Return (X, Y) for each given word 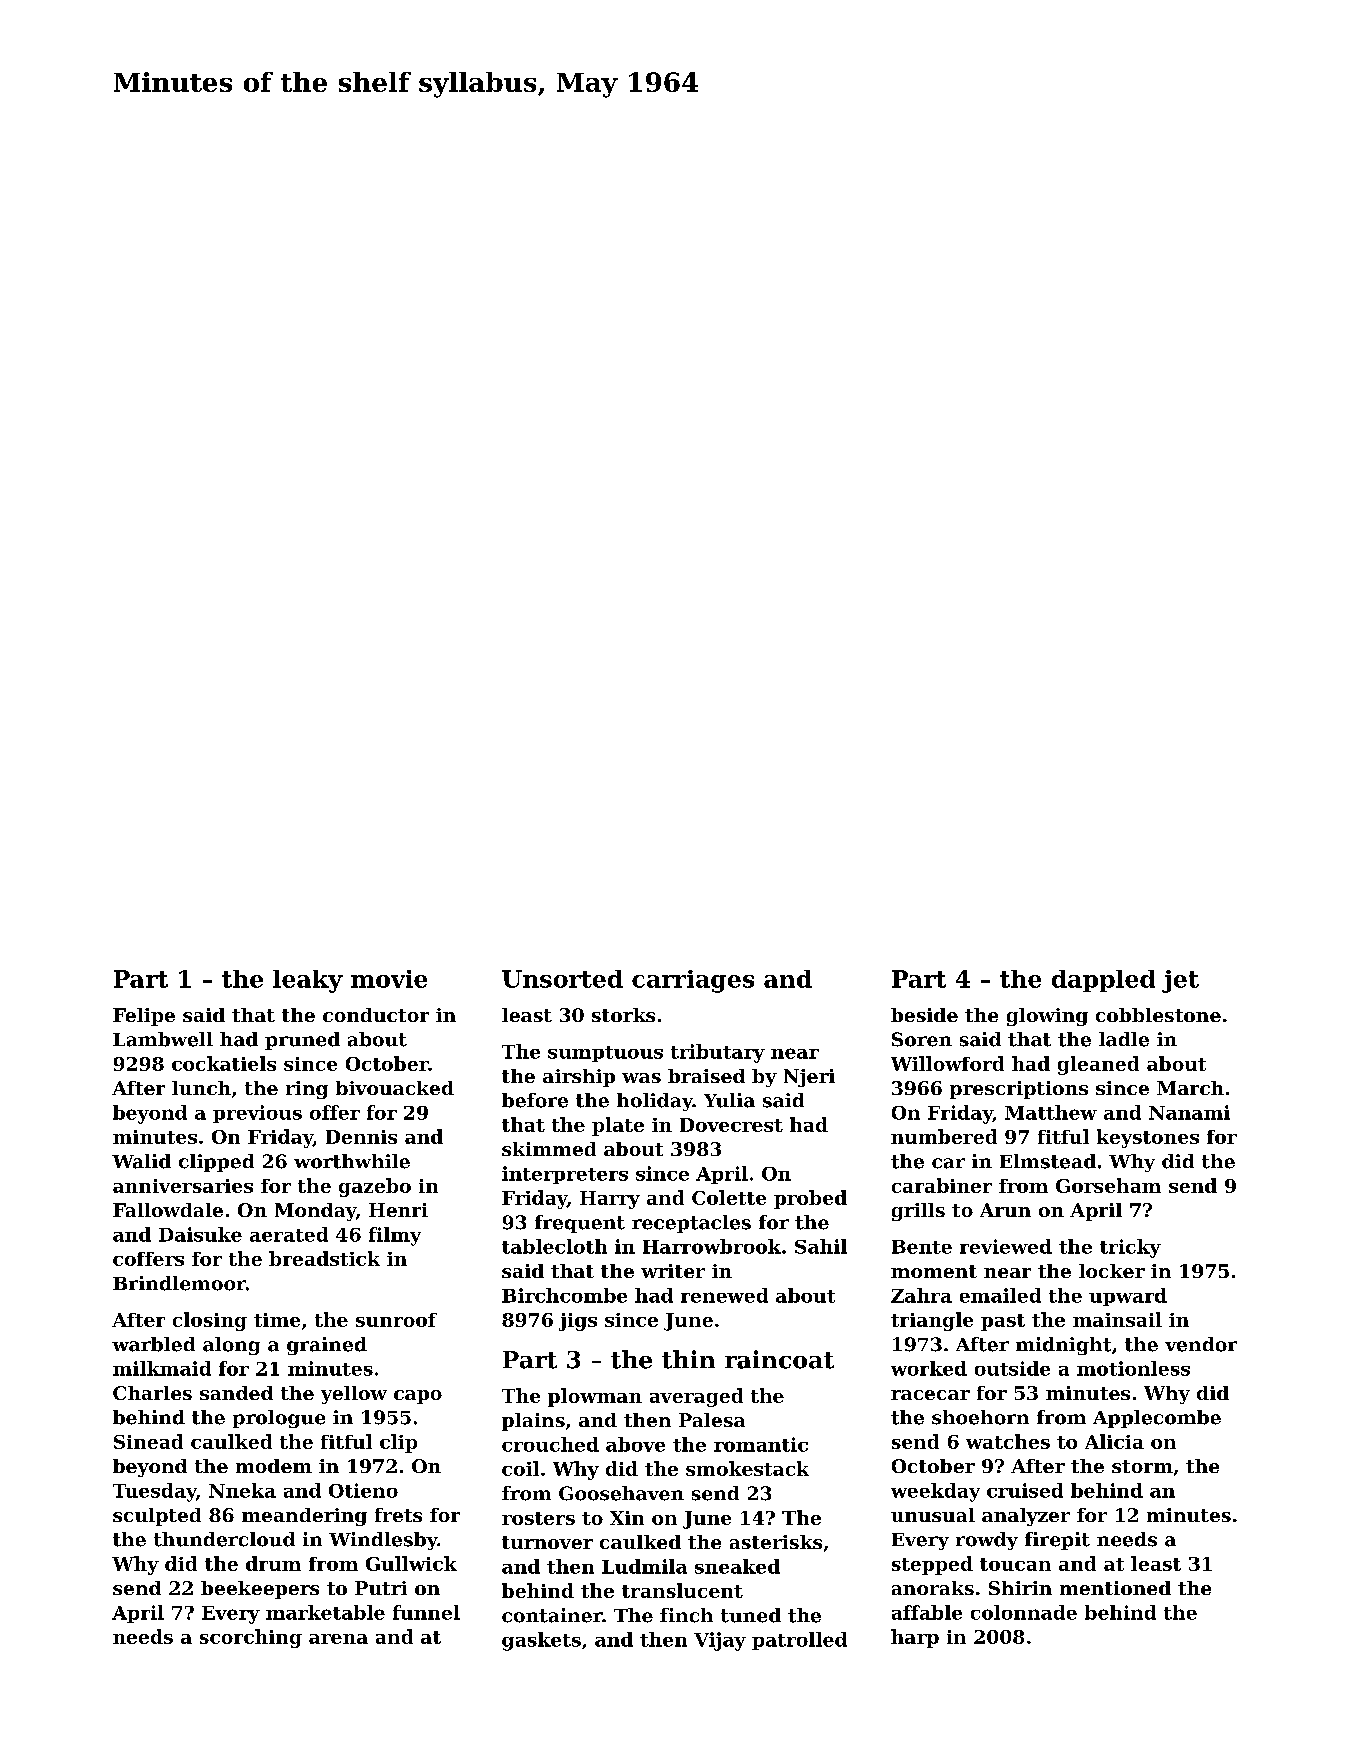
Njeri (809, 1078)
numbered (944, 1136)
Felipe (144, 1017)
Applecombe (1157, 1419)
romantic (761, 1444)
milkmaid (162, 1368)
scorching (251, 1638)
